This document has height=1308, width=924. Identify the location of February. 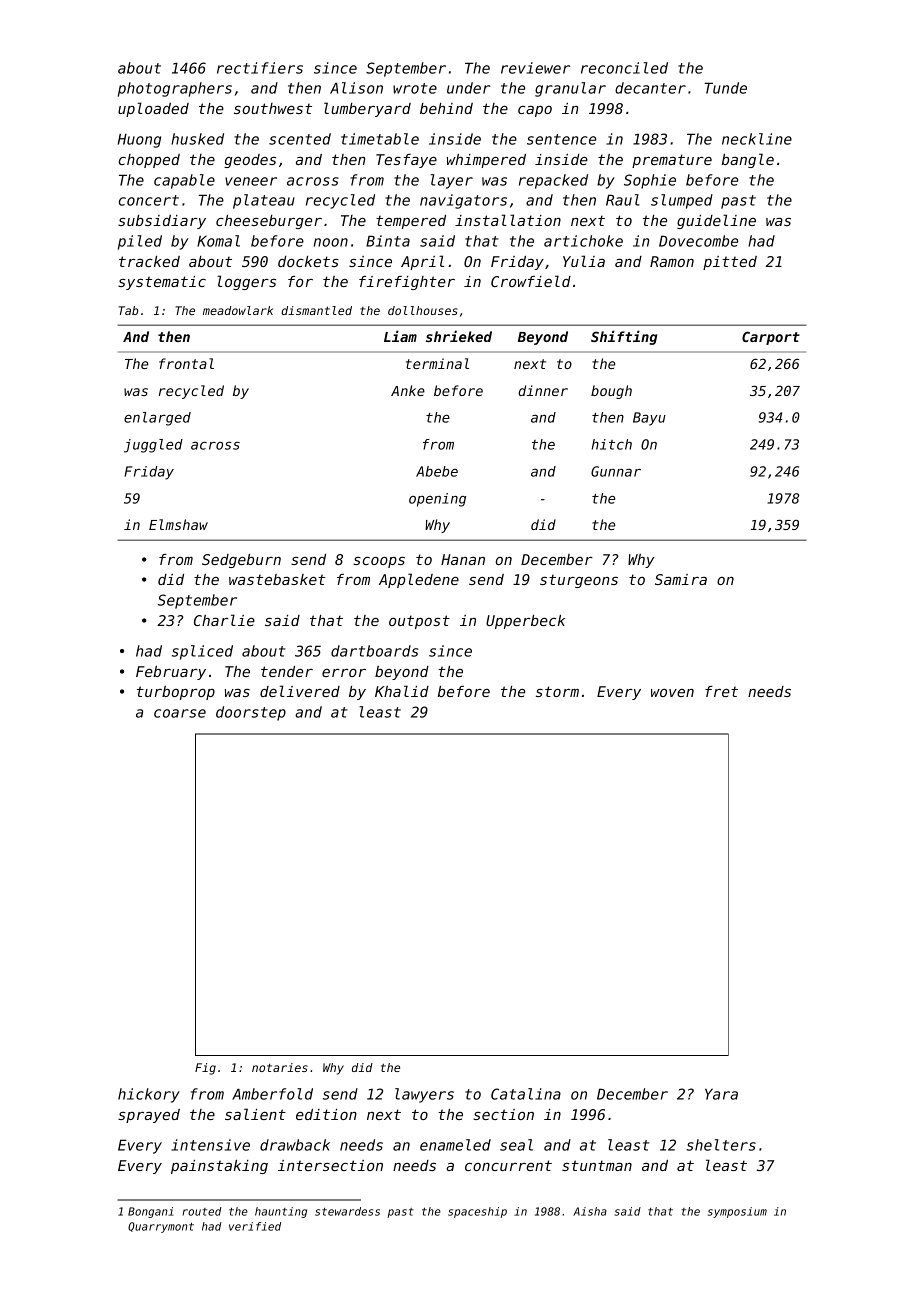
(171, 673).
